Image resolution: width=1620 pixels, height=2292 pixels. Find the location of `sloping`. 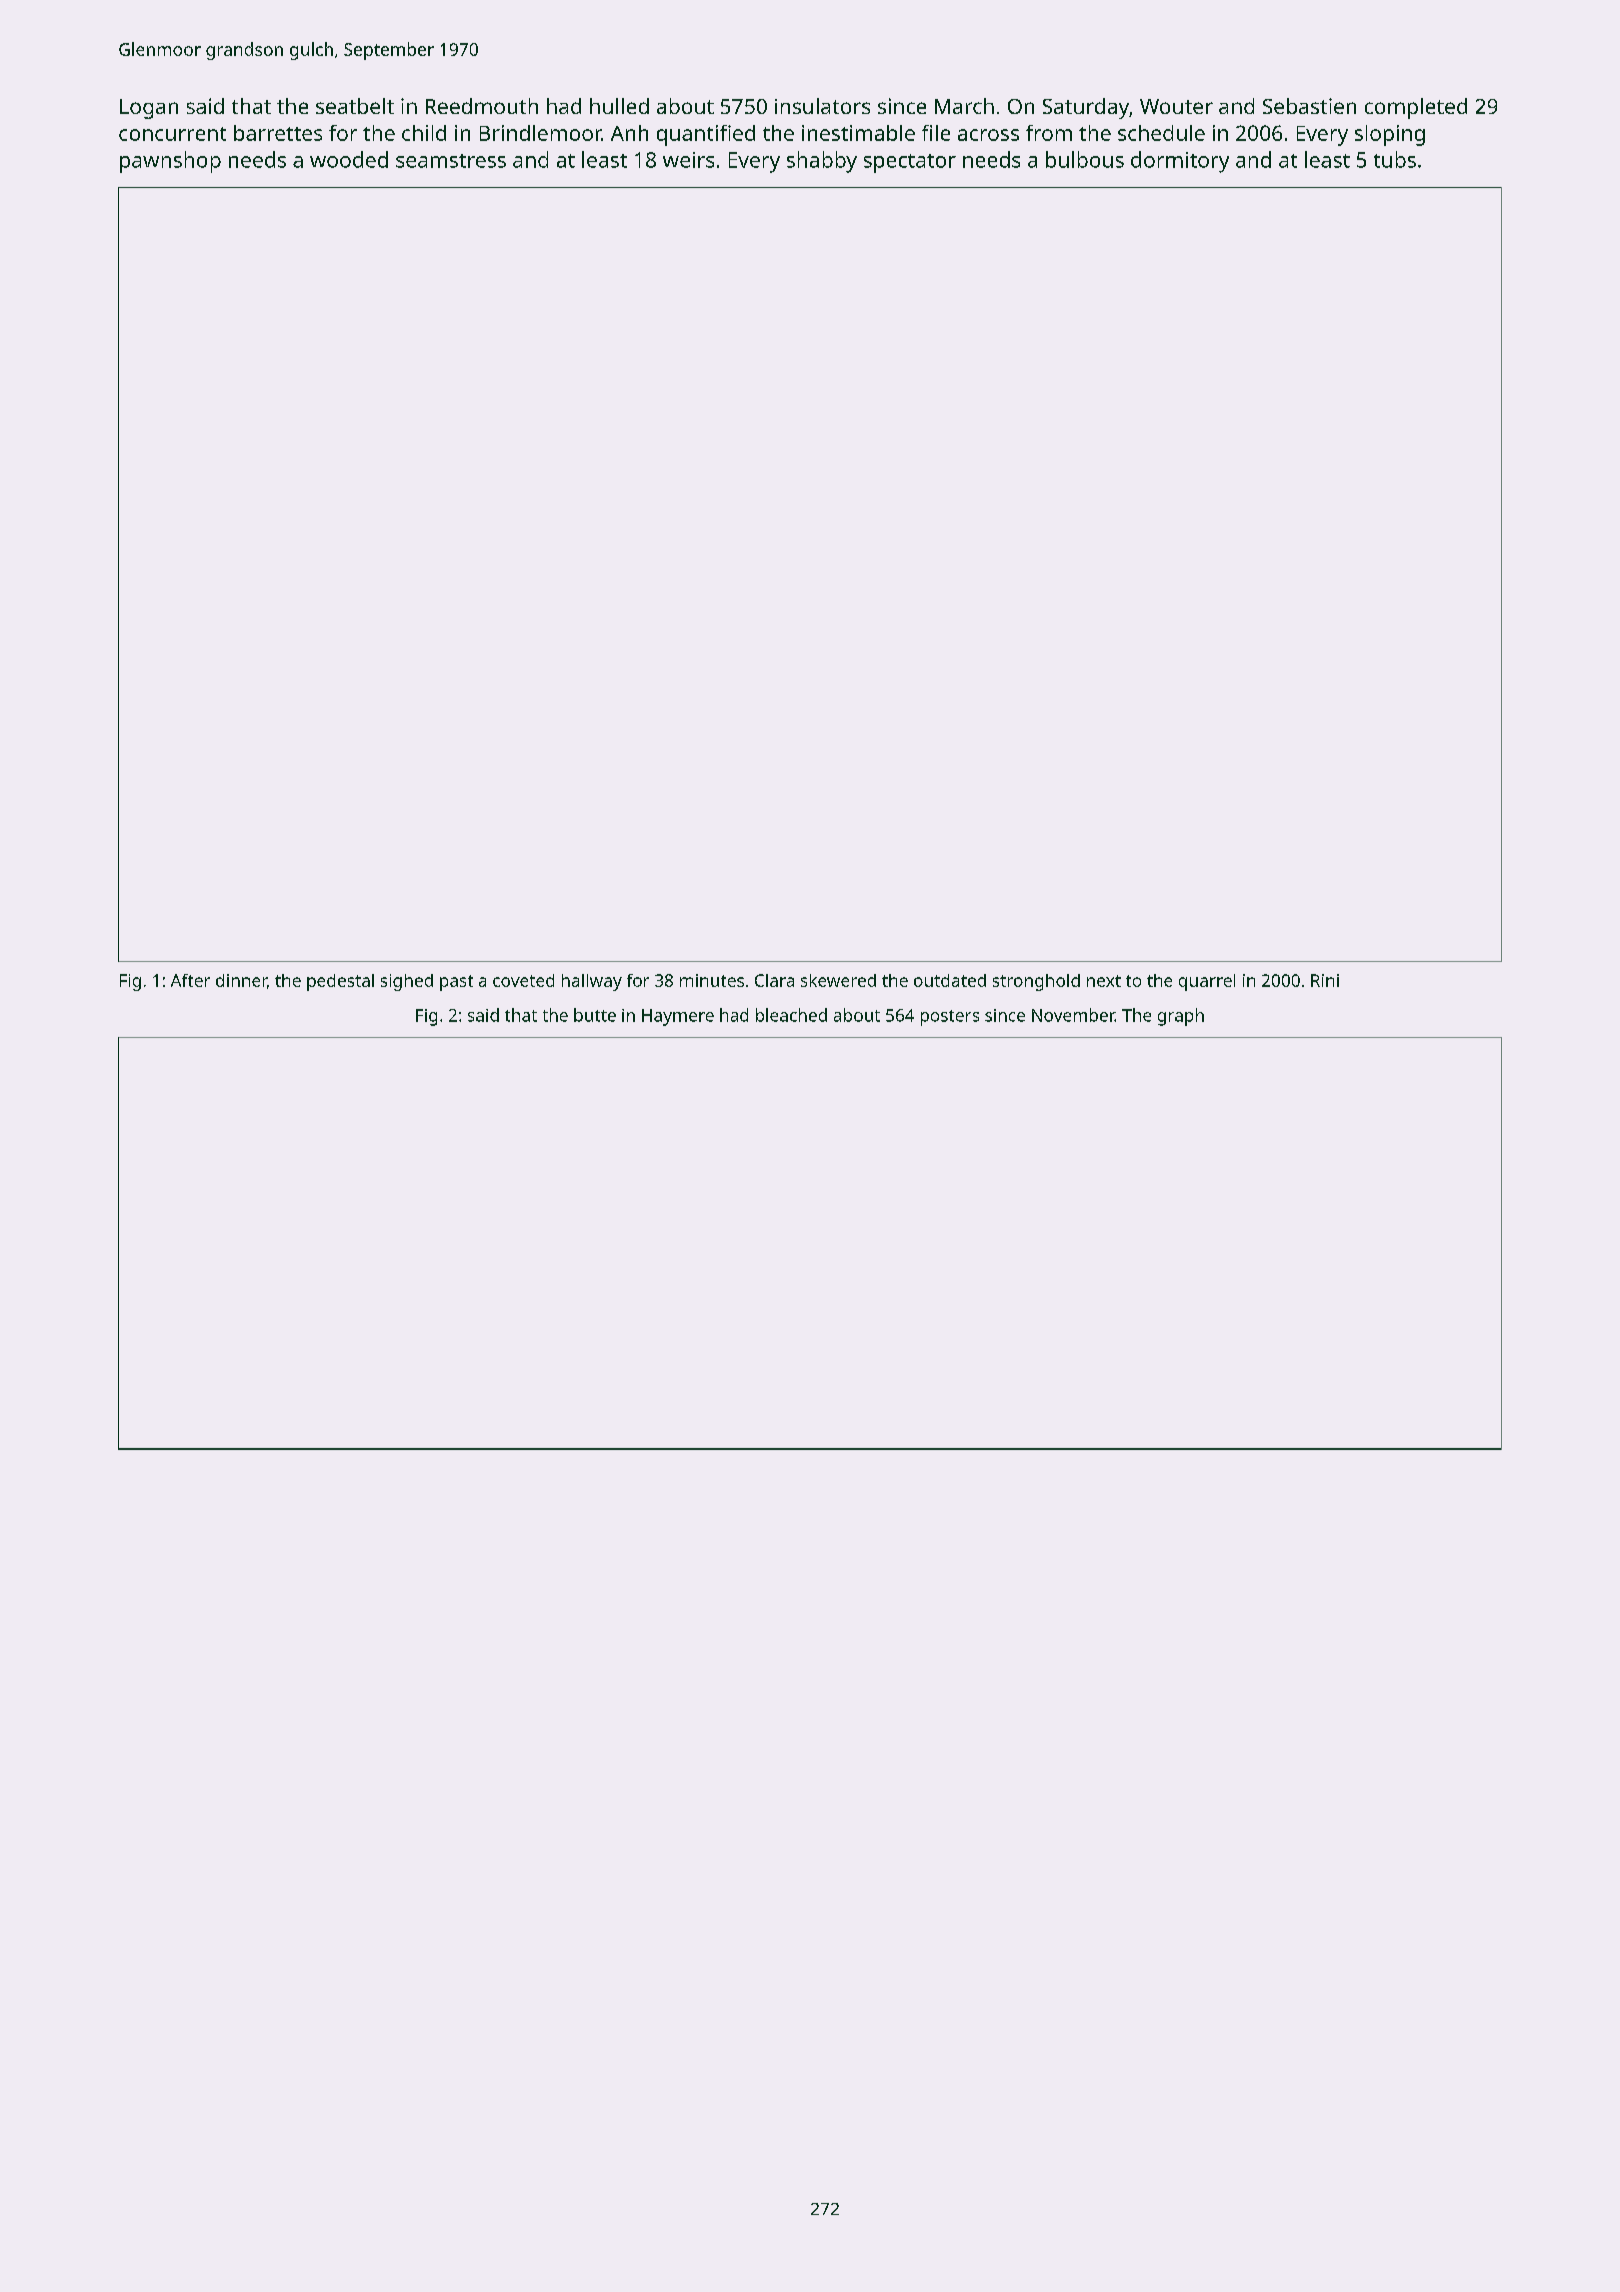

sloping is located at coordinates (1390, 135).
